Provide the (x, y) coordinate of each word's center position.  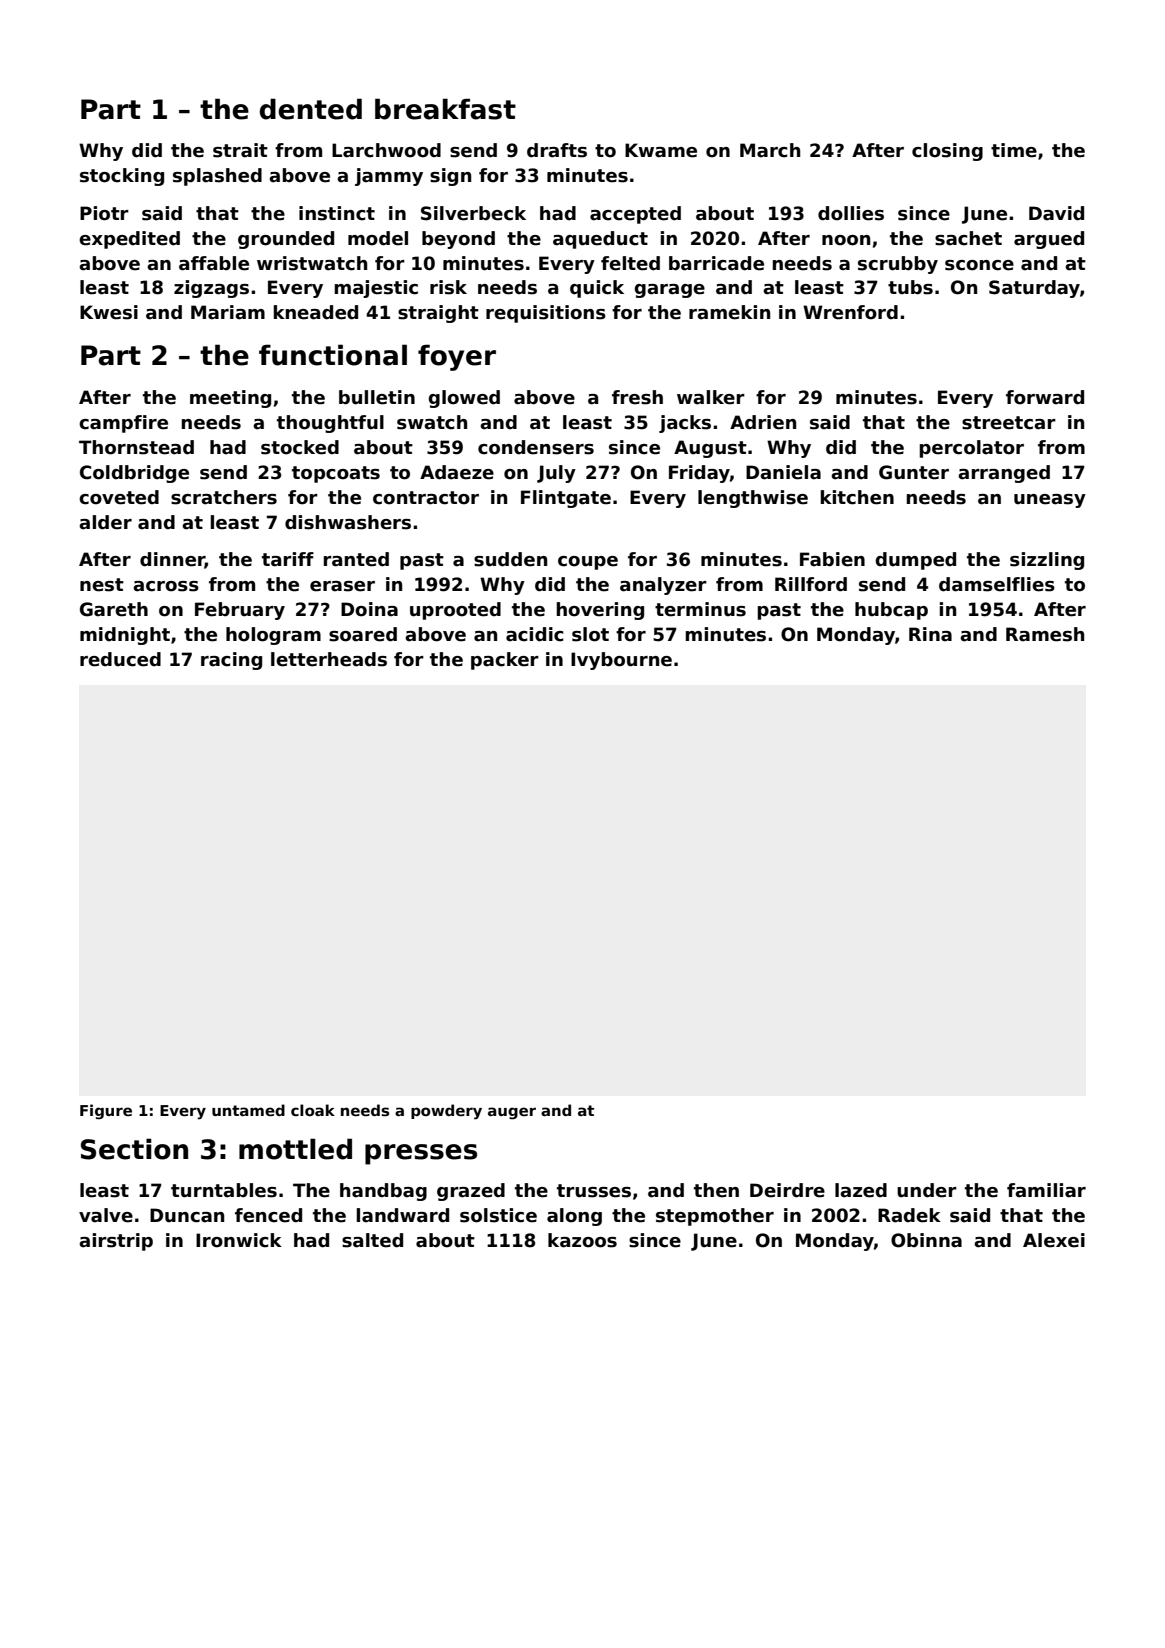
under (927, 1190)
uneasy (1050, 501)
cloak (313, 1110)
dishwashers (348, 522)
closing (947, 152)
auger (512, 1113)
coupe (588, 563)
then (716, 1190)
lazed (861, 1190)
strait (240, 150)
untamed (248, 1110)
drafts (557, 150)
